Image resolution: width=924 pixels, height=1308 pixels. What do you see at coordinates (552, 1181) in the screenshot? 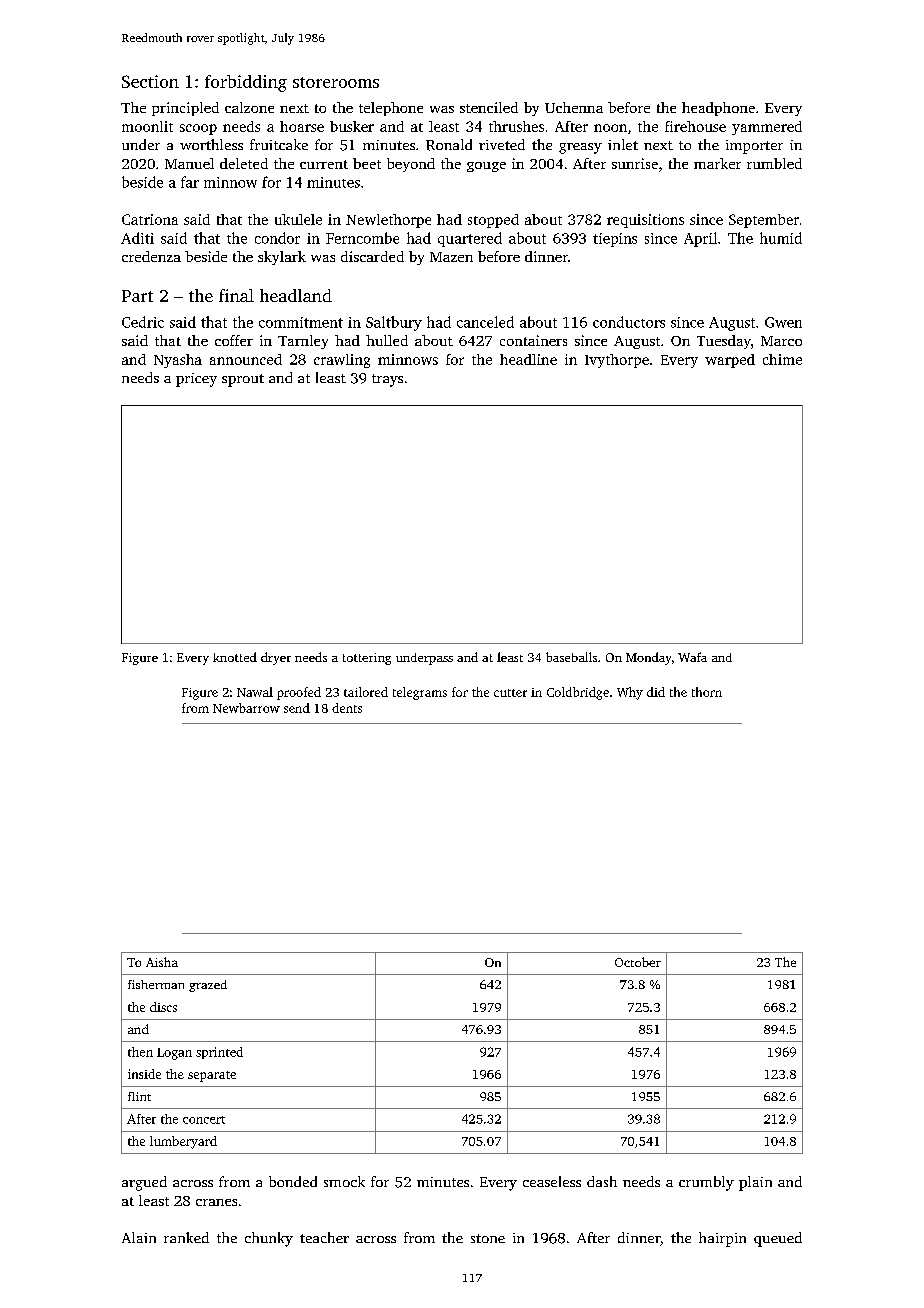
I see `ceaseless` at bounding box center [552, 1181].
